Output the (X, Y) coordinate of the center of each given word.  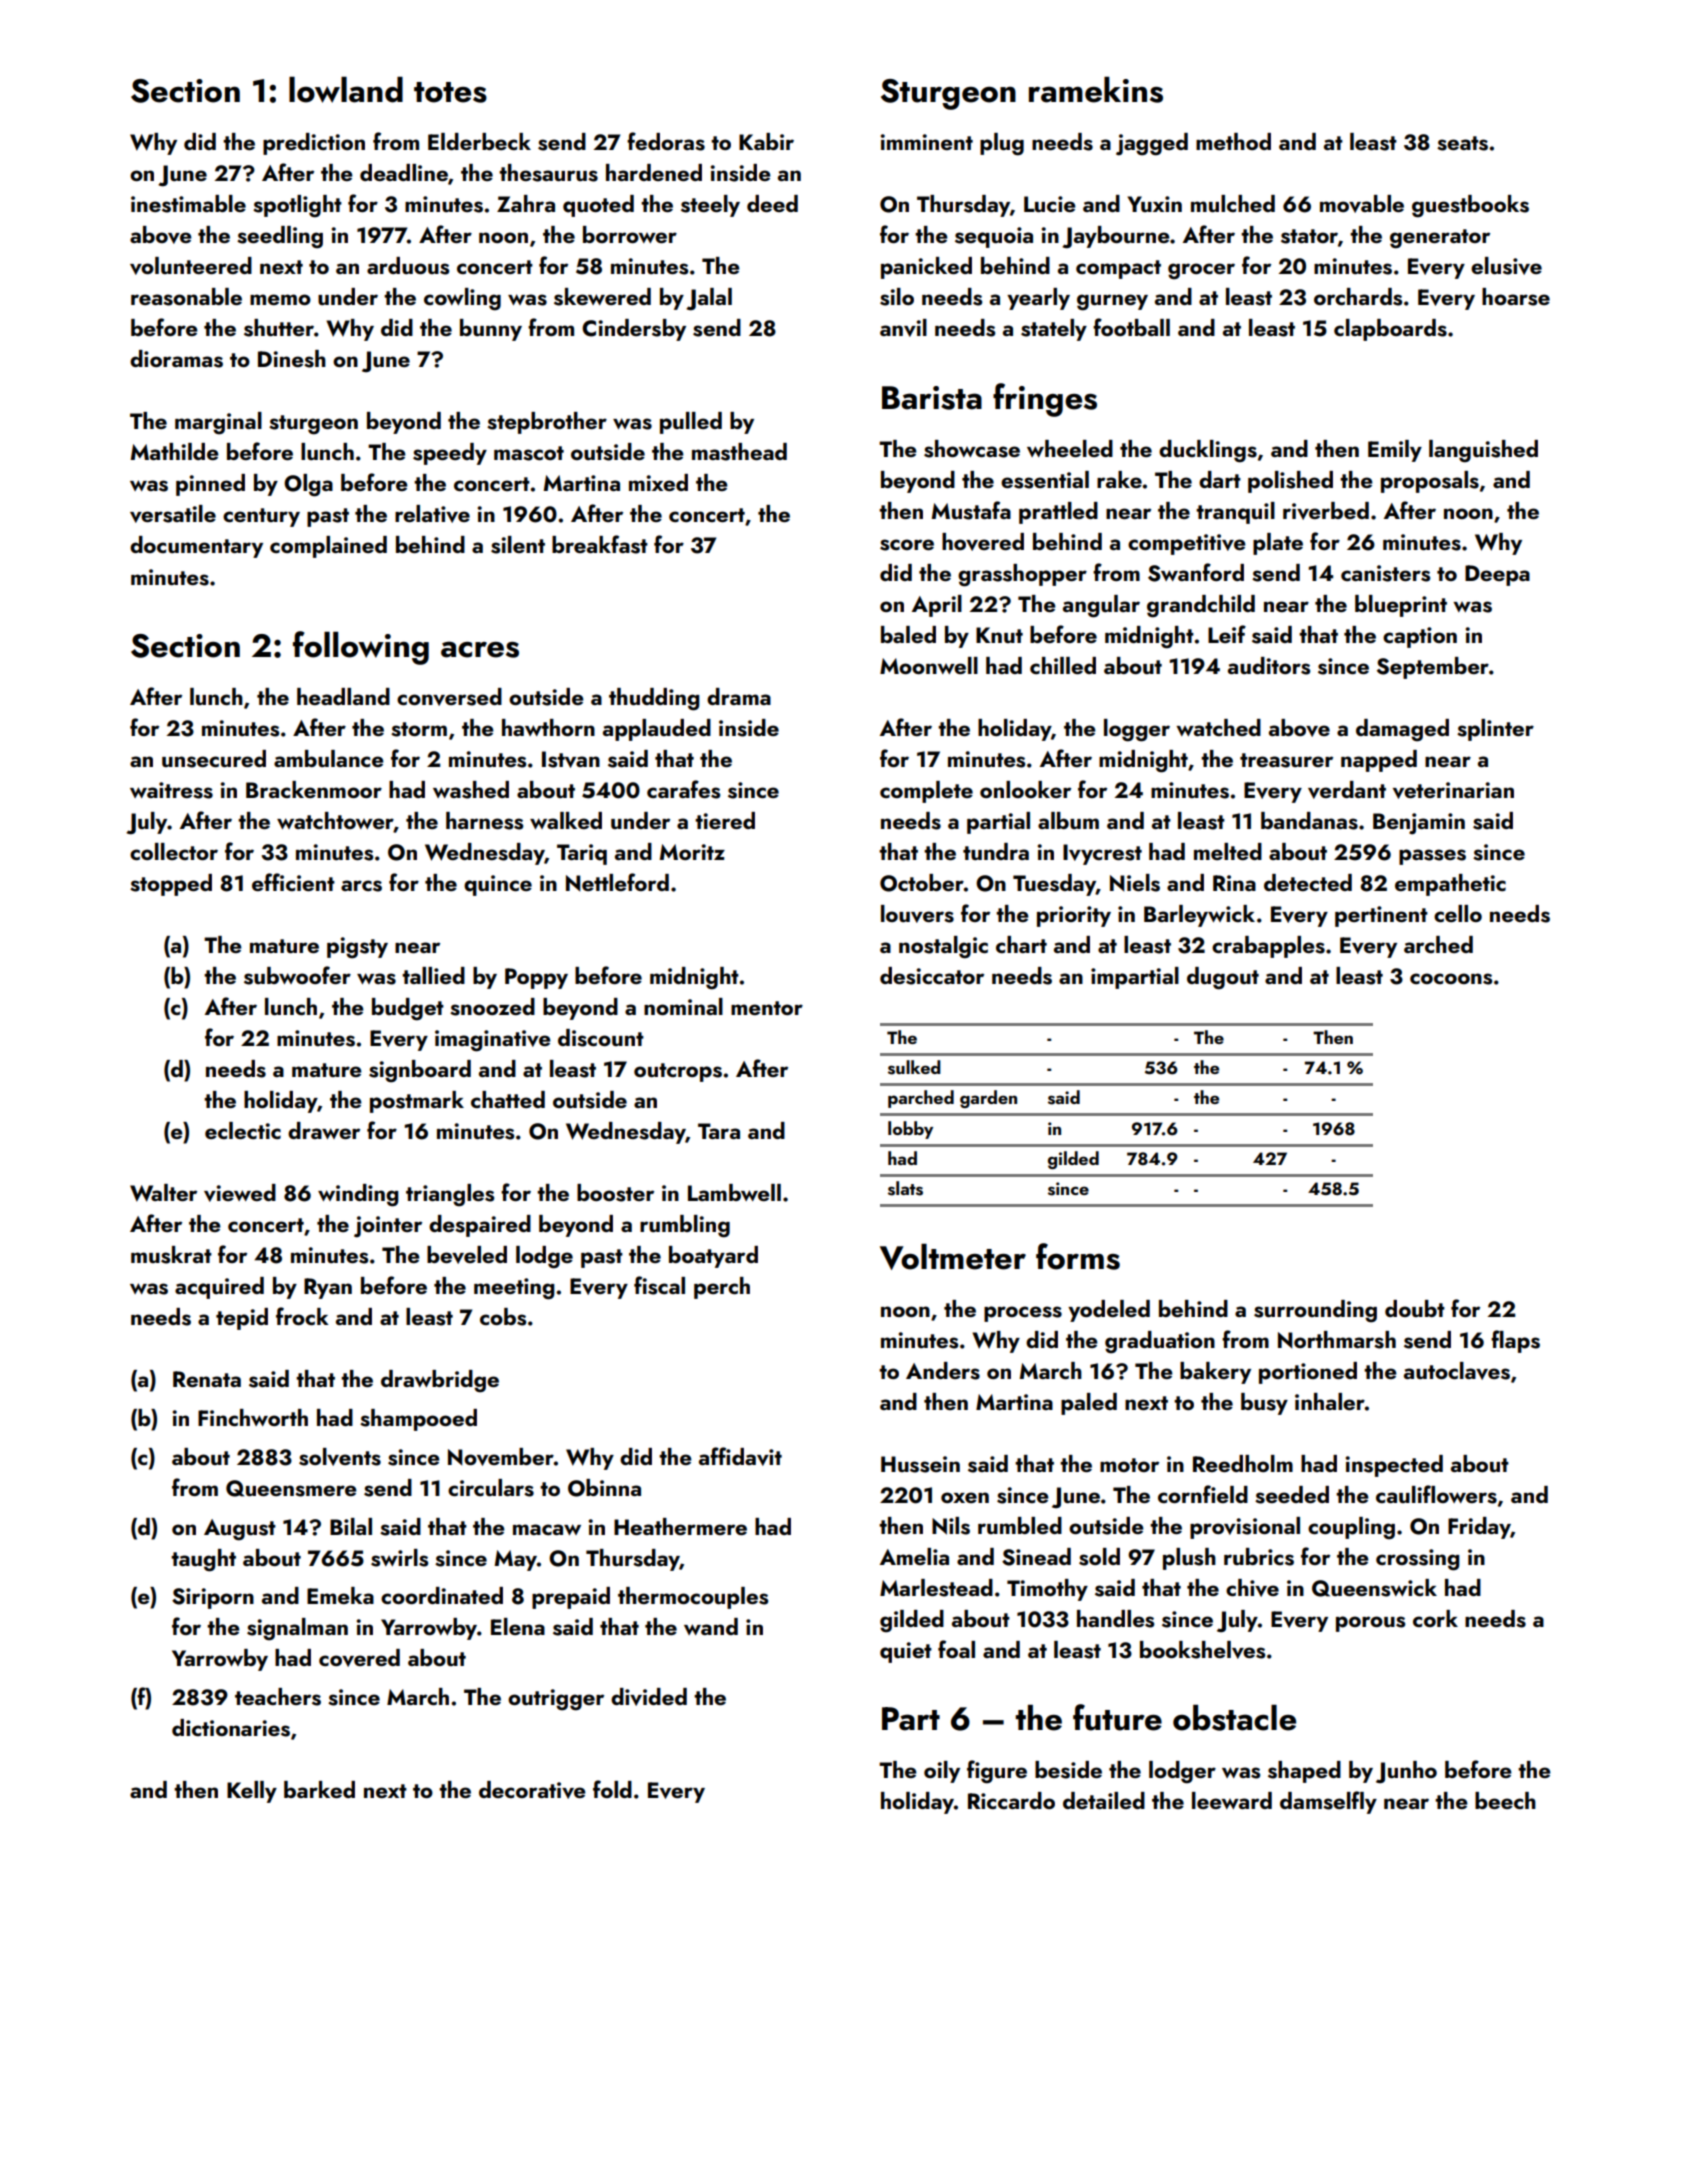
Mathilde (174, 451)
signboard (420, 1071)
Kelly (252, 1792)
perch (722, 1288)
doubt (1415, 1308)
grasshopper (1022, 575)
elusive (1506, 266)
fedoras (666, 141)
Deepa (1497, 575)
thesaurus (548, 173)
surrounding (1315, 1311)
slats (905, 1188)
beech (1505, 1800)
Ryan (328, 1288)
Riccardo (1011, 1800)
